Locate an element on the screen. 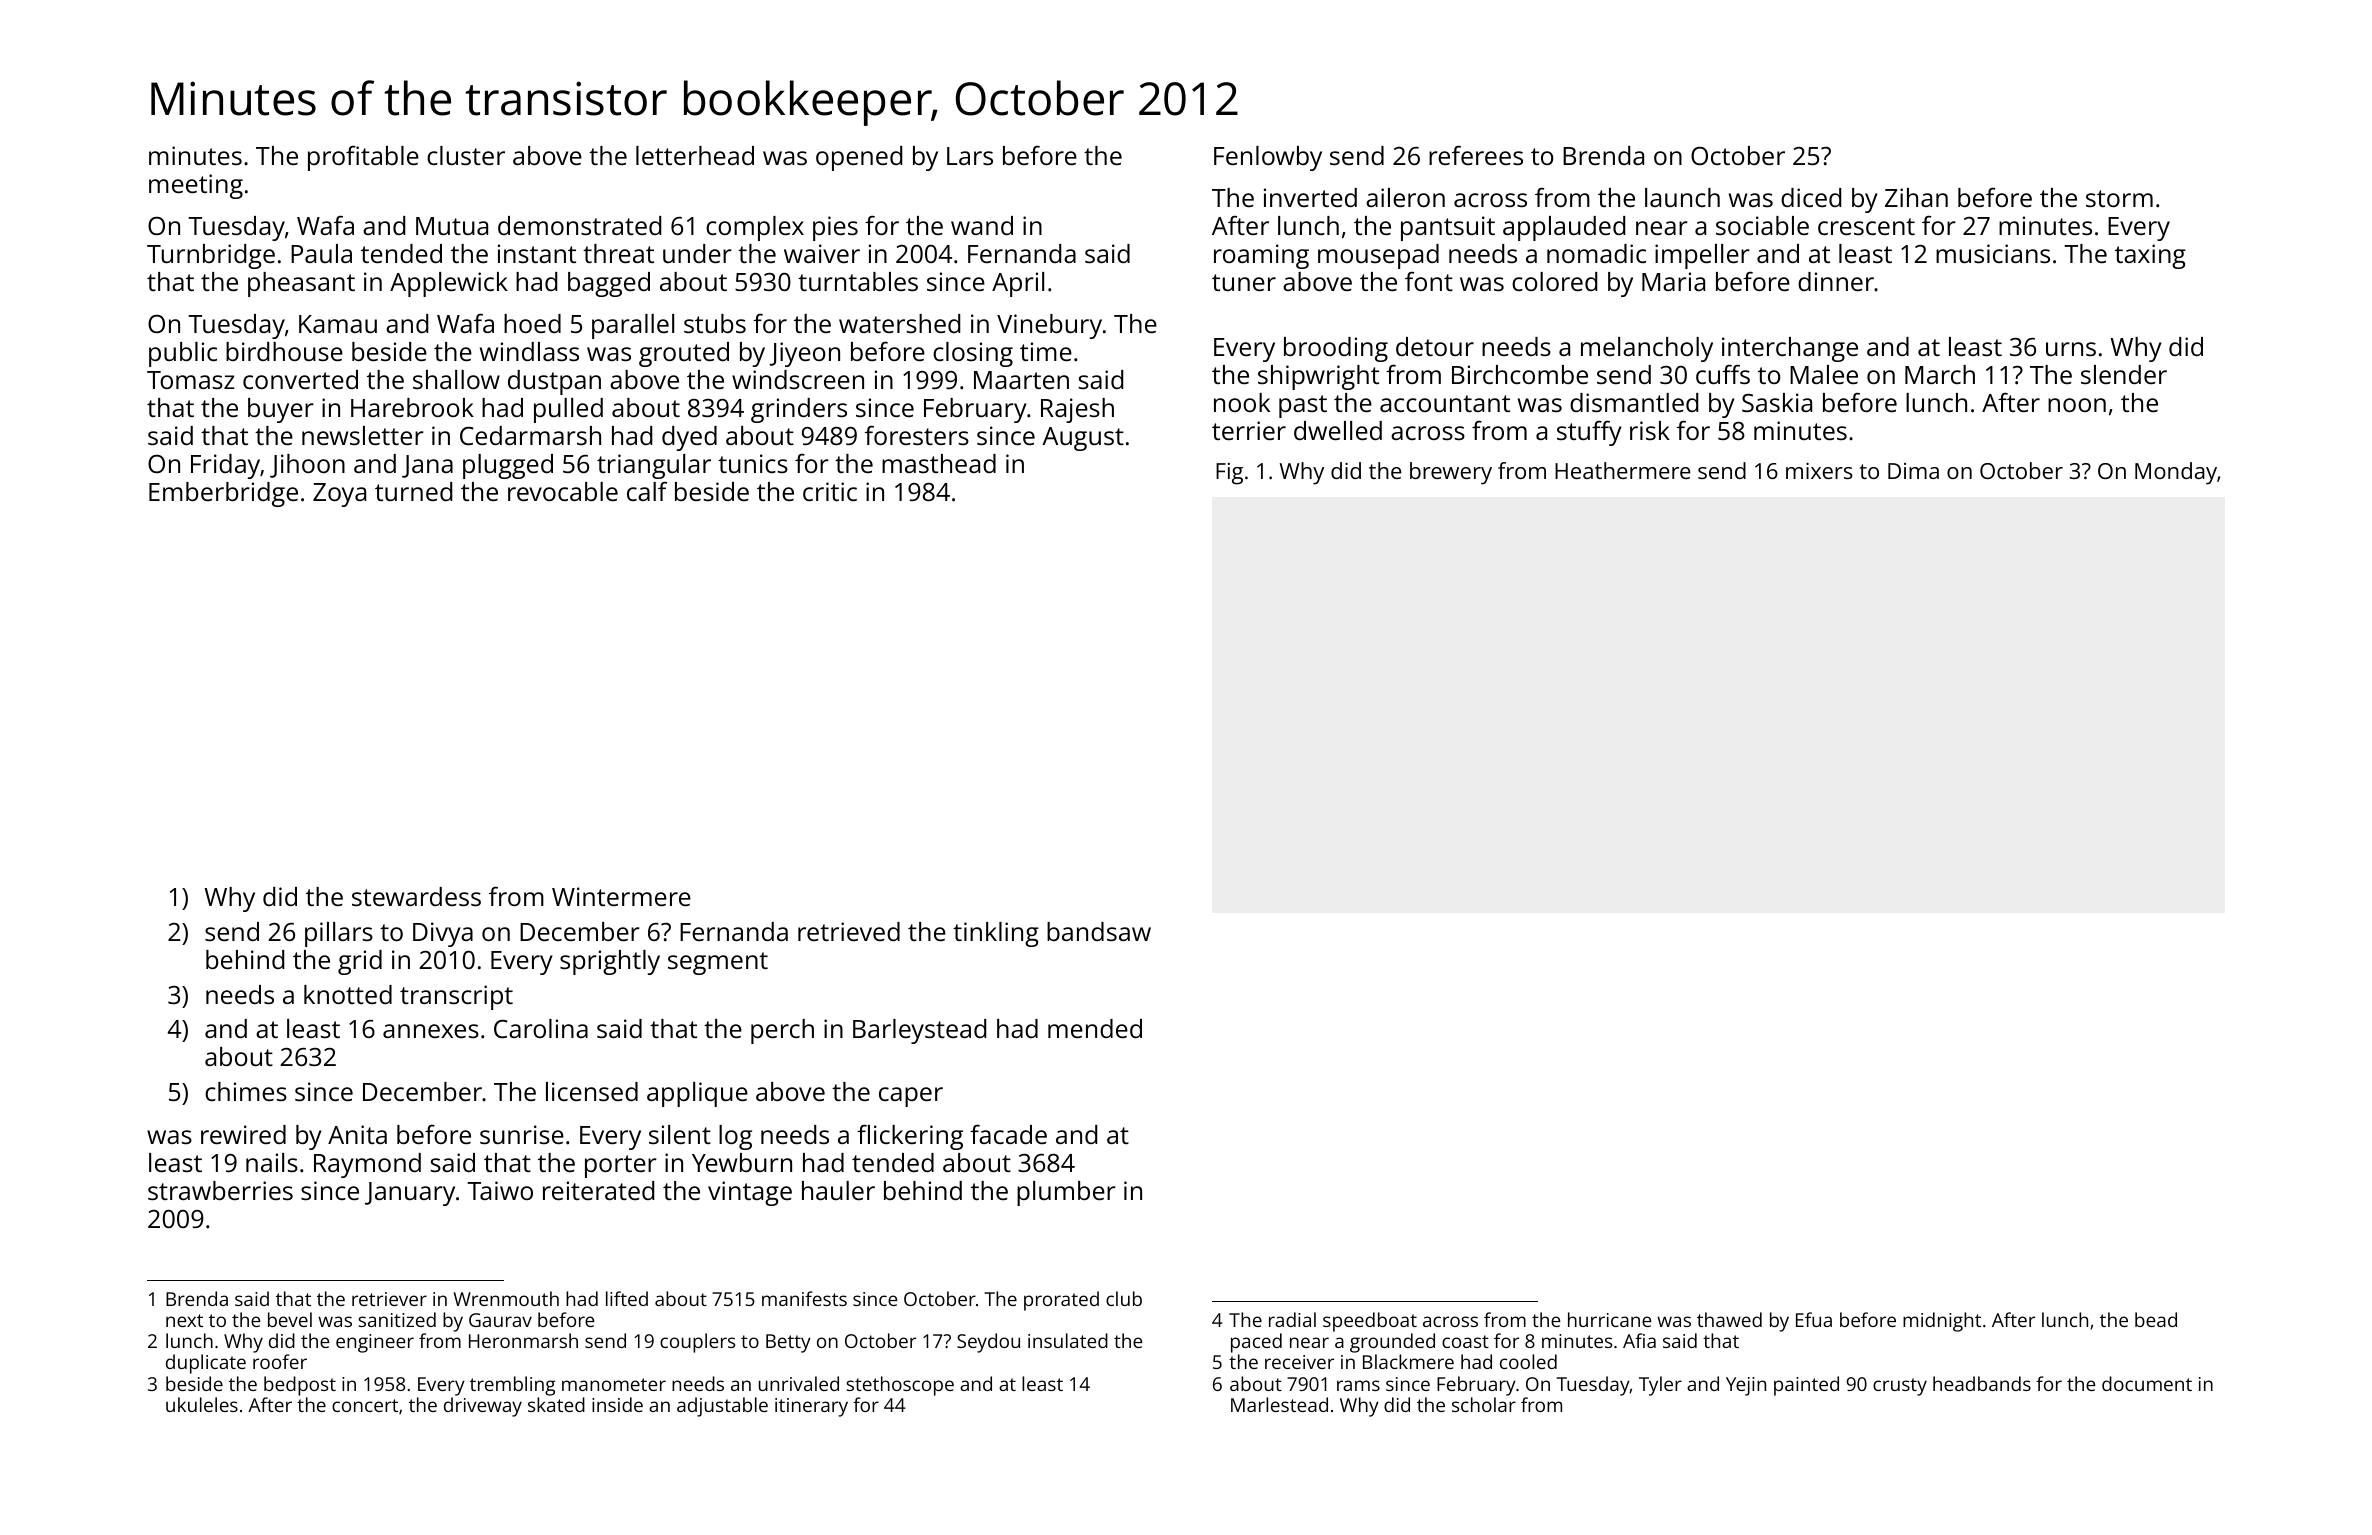  retriever is located at coordinates (389, 1299).
